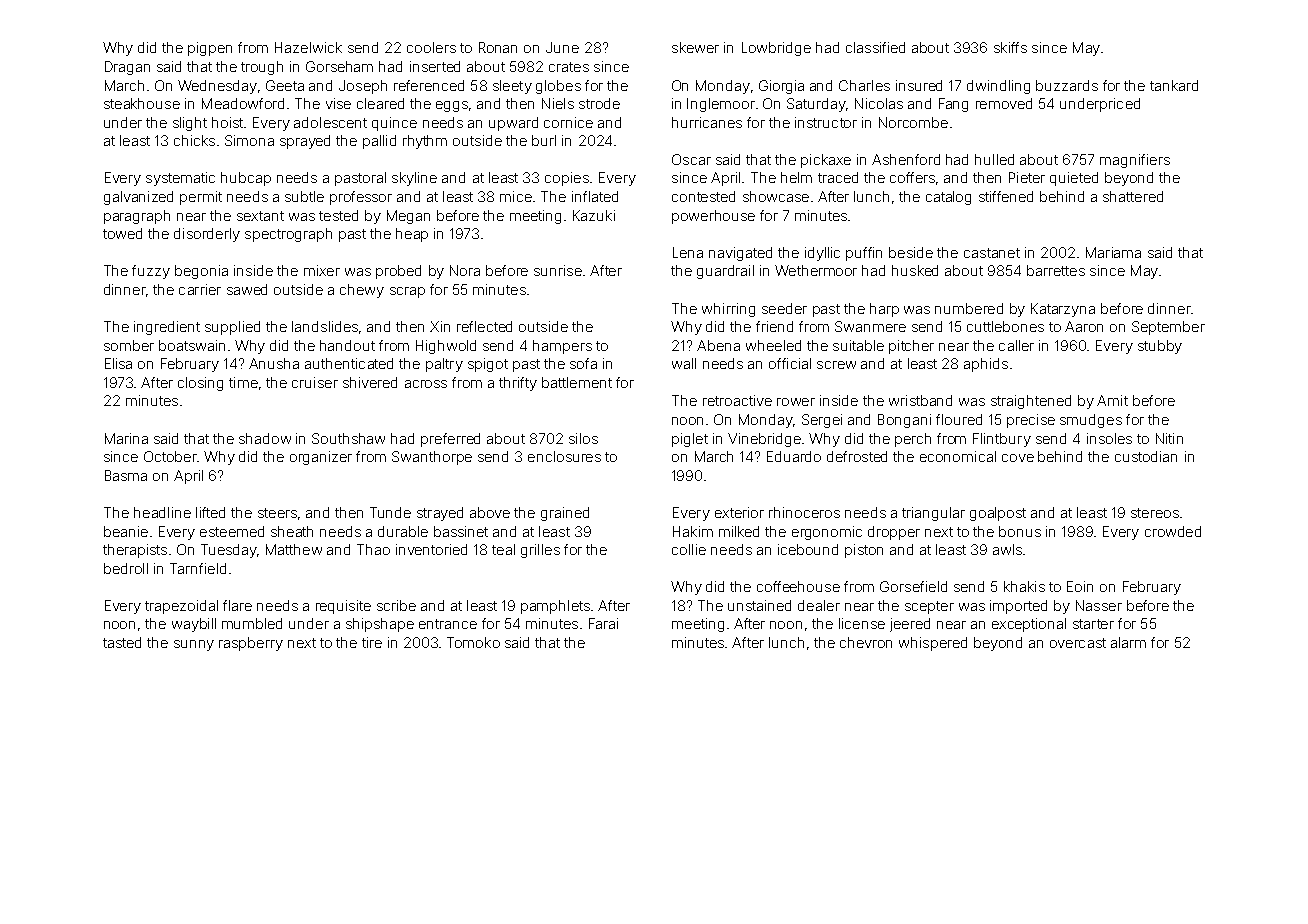 This screenshot has height=924, width=1308. Describe the element at coordinates (200, 289) in the screenshot. I see `carrier` at that location.
